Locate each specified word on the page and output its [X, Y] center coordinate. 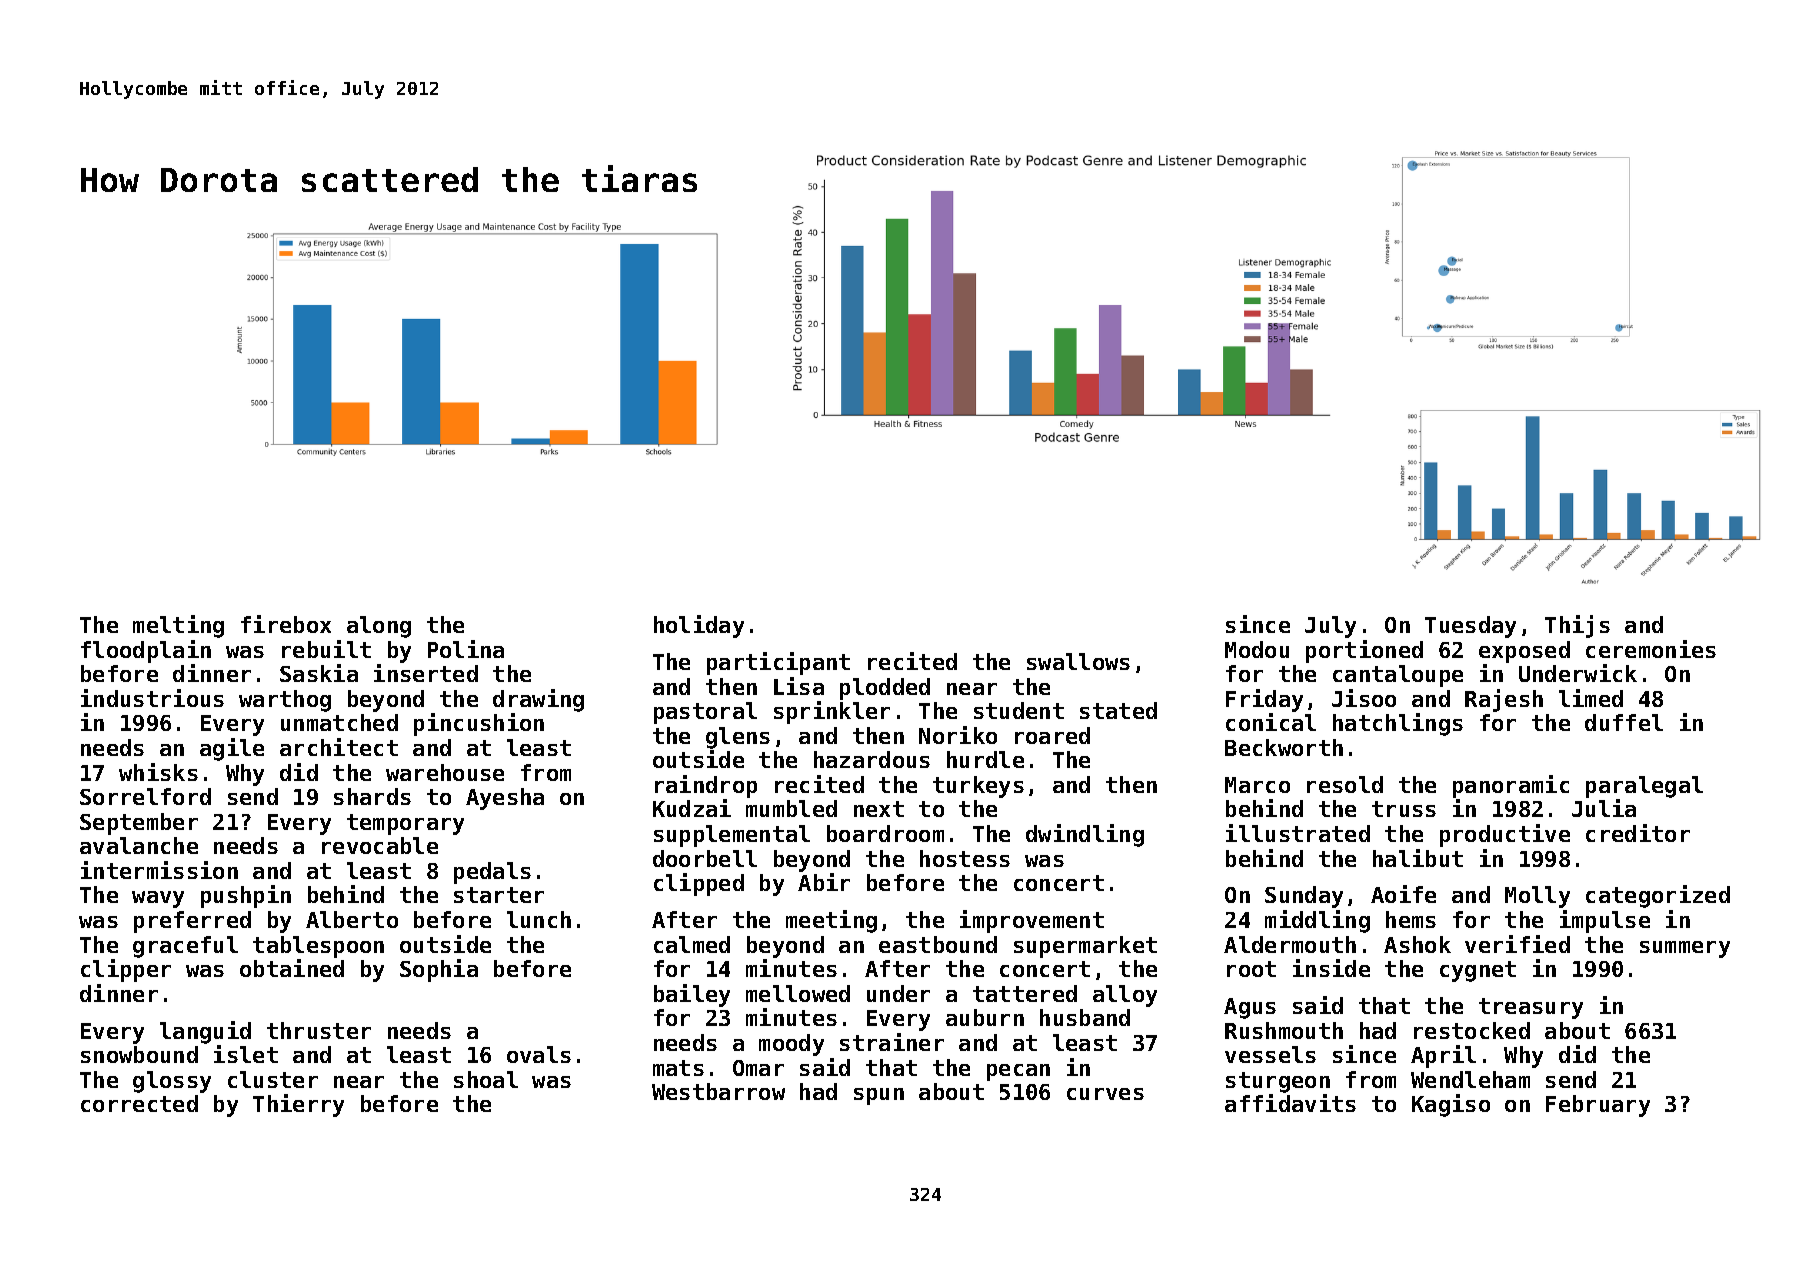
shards [372, 796]
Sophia [439, 970]
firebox [286, 624]
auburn [985, 1017]
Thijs [1577, 626]
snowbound [139, 1054]
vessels [1270, 1054]
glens [738, 738]
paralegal [1644, 787]
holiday [699, 626]
